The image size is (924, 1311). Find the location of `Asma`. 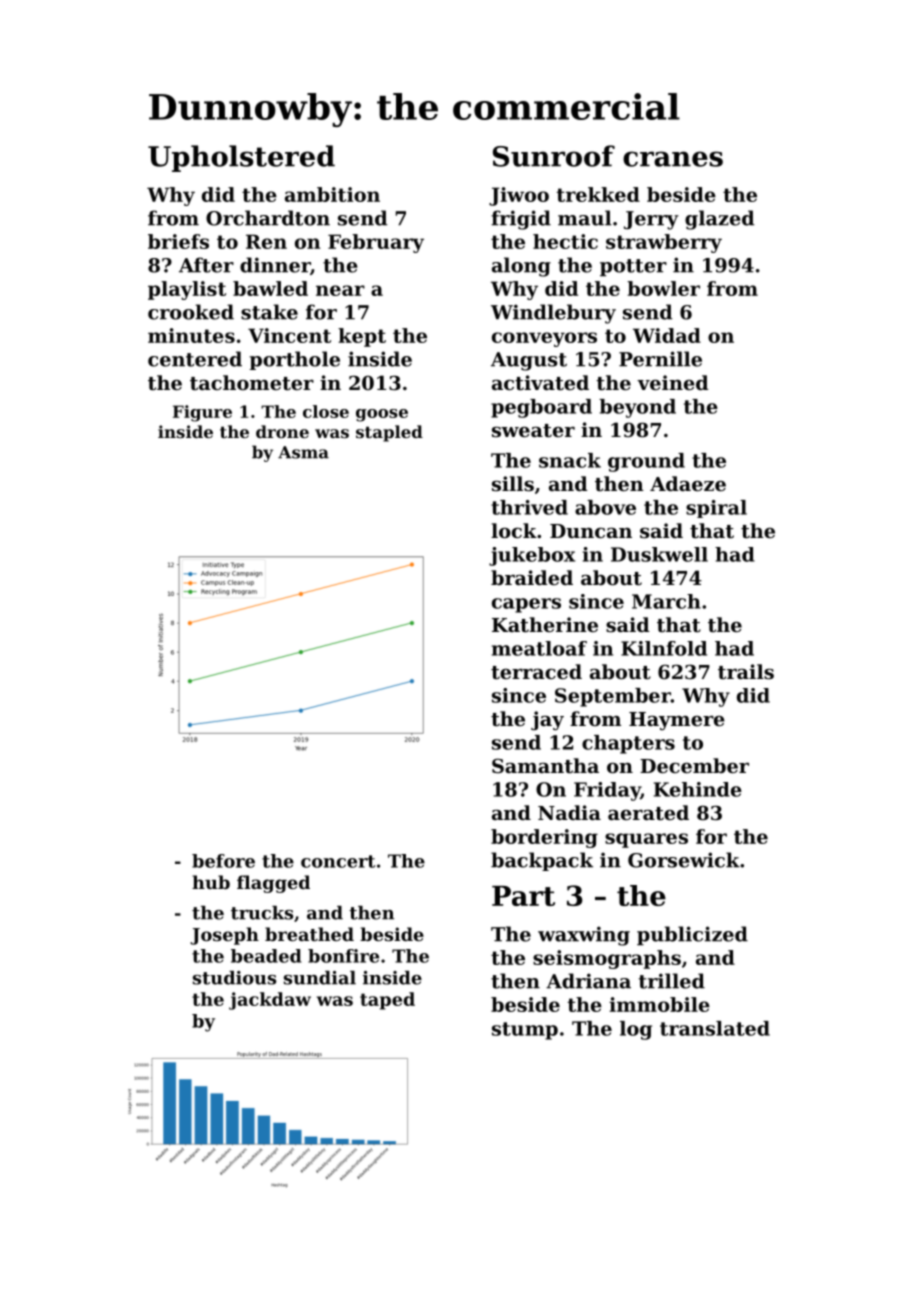

Asma is located at coordinates (303, 452).
